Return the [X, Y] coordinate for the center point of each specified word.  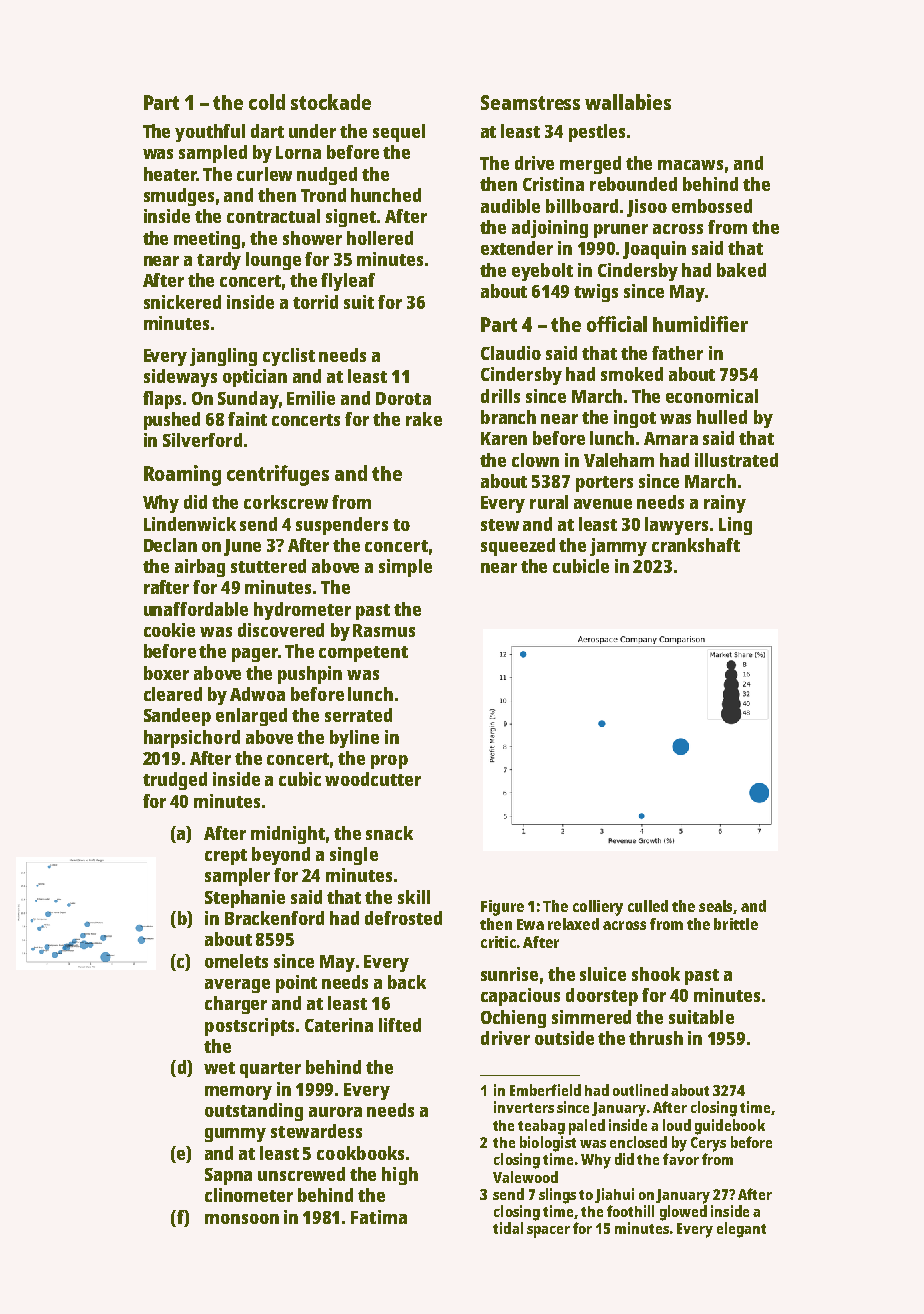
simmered [591, 1017]
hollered [380, 238]
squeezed [518, 547]
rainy [725, 504]
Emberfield [545, 1090]
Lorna [298, 152]
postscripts [249, 1027]
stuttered [268, 566]
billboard [582, 206]
